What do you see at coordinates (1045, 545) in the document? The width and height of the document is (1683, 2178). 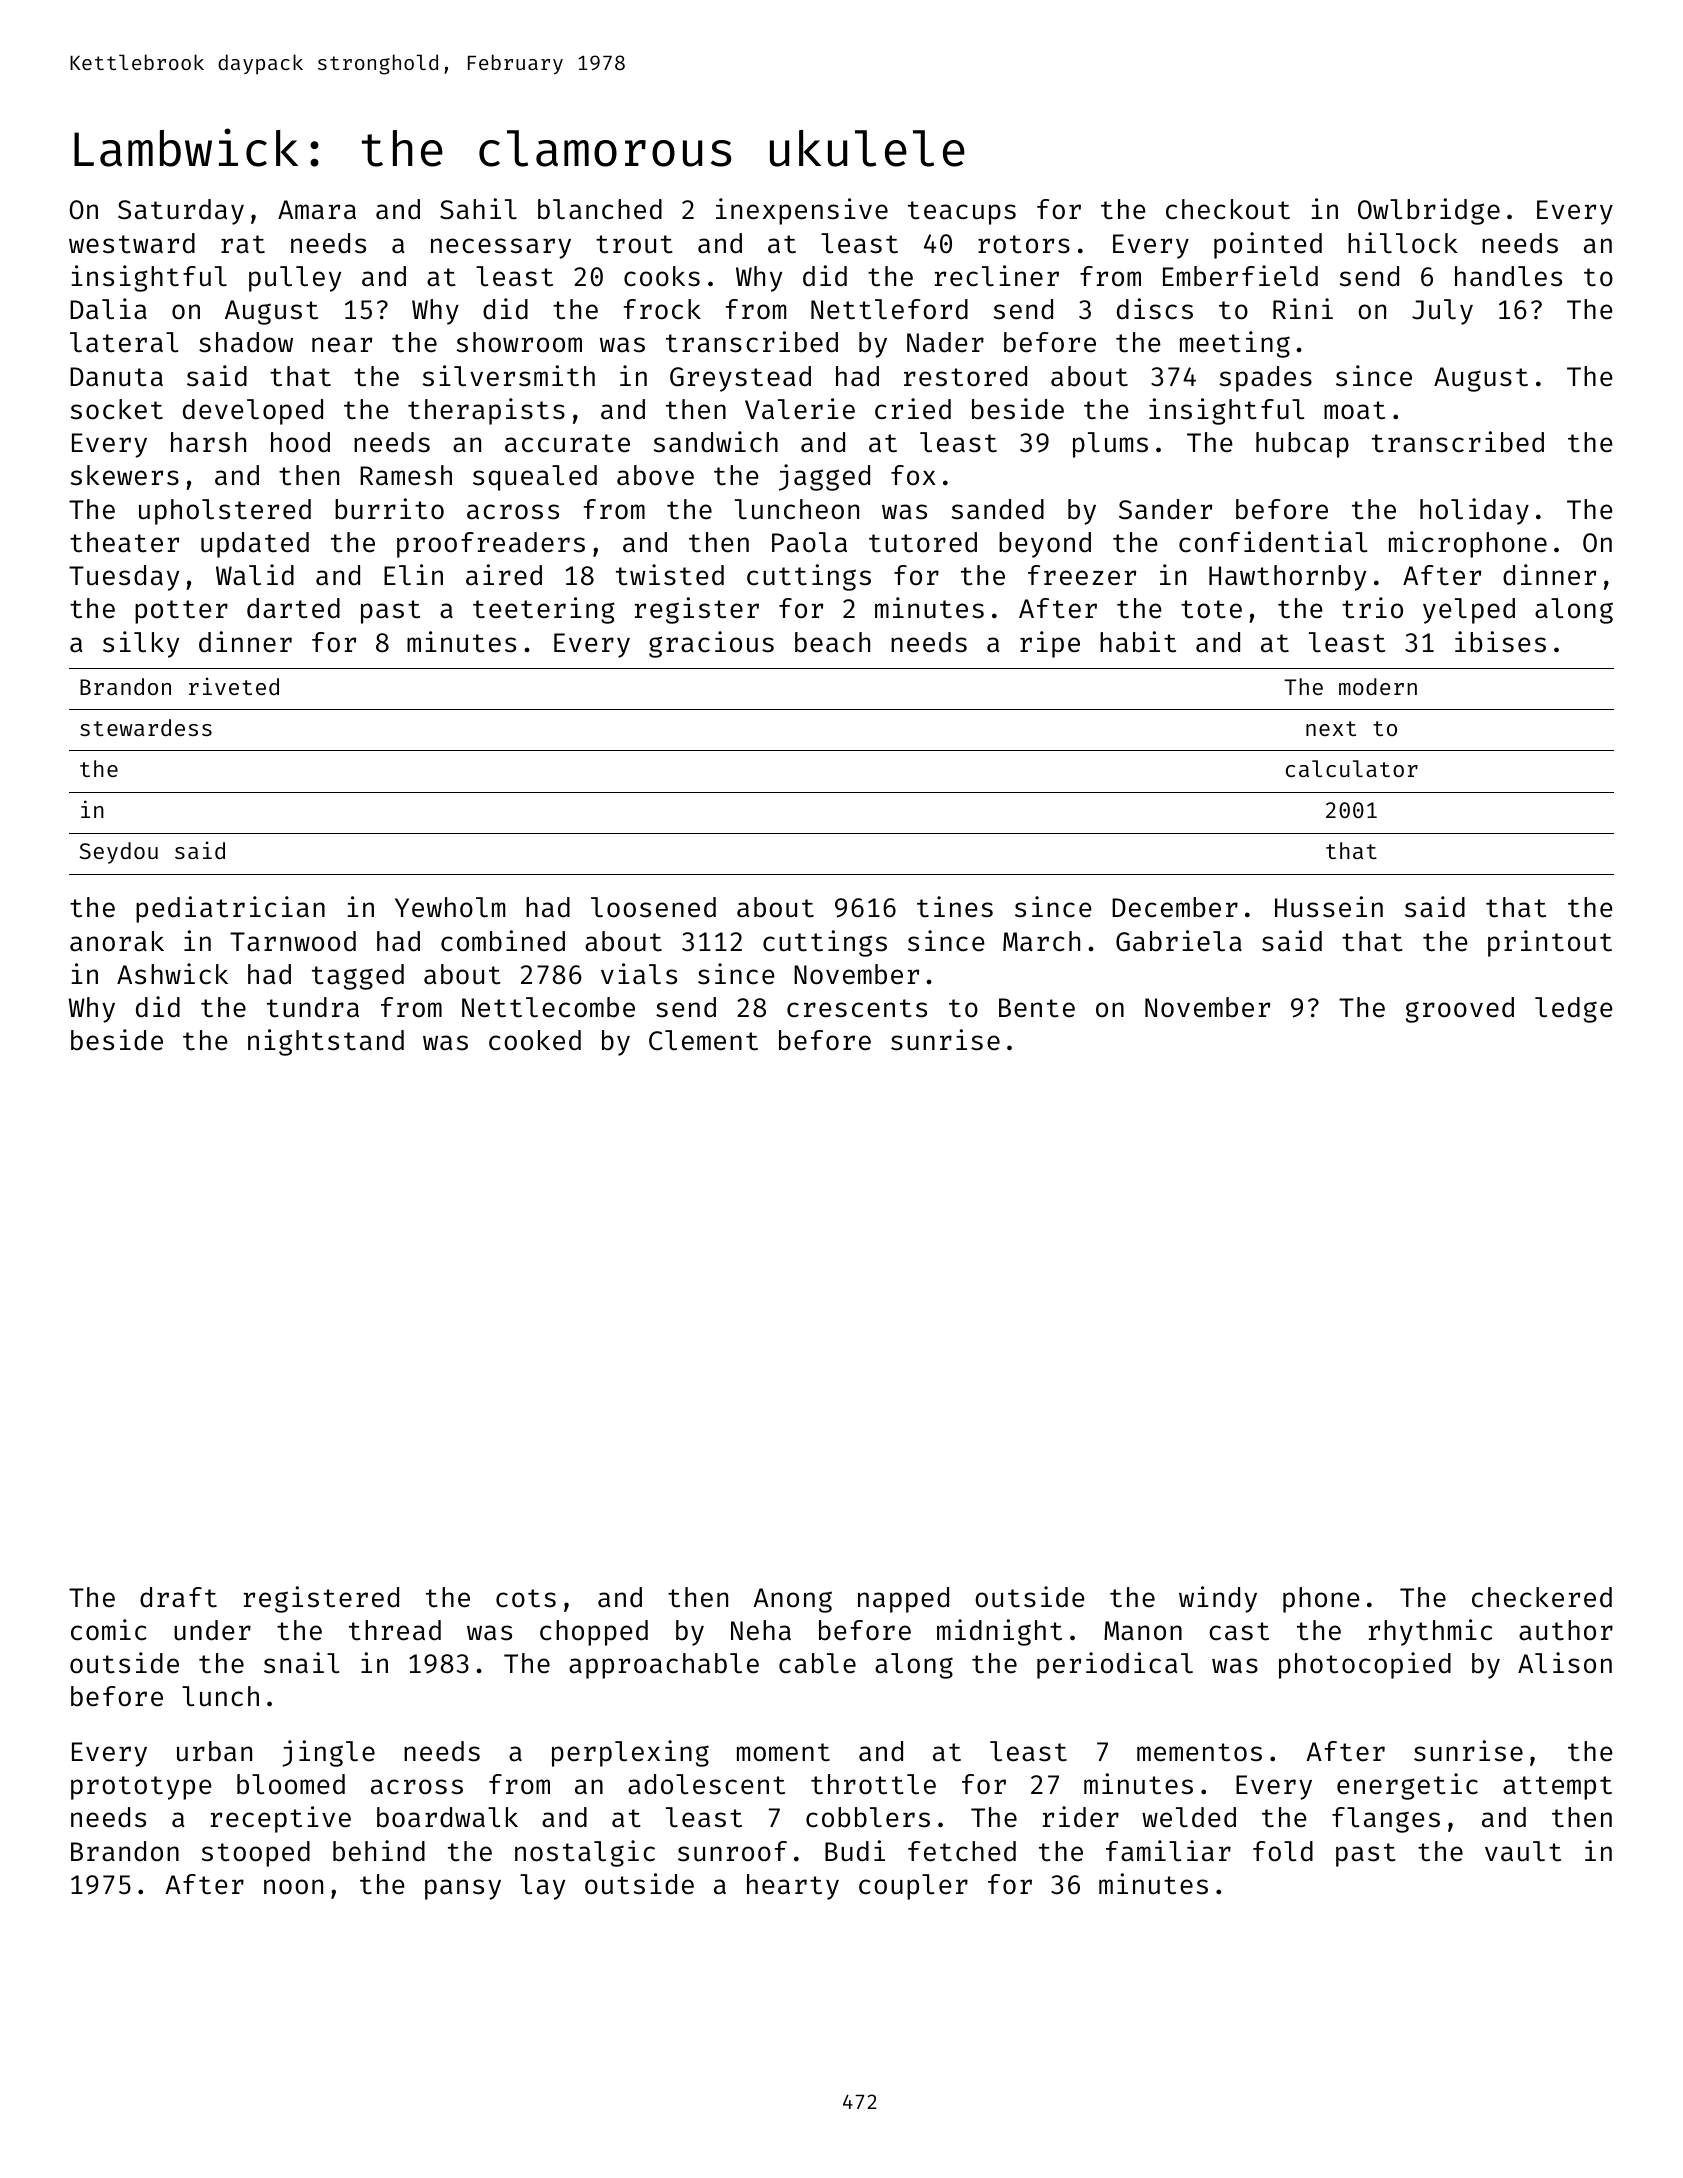 I see `beyond` at bounding box center [1045, 545].
